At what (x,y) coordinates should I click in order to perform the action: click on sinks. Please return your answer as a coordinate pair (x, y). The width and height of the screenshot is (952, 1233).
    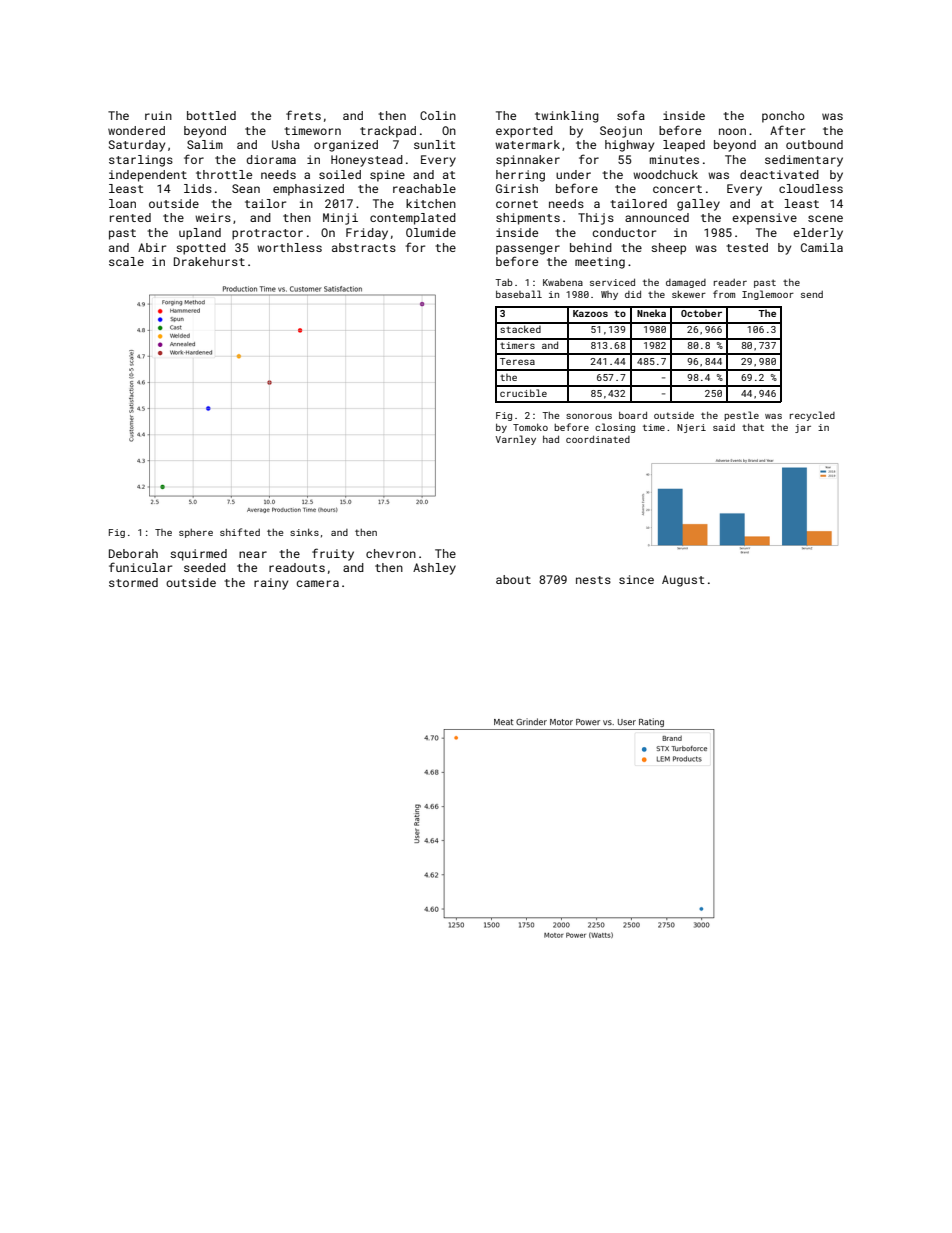
    Looking at the image, I should click on (304, 532).
